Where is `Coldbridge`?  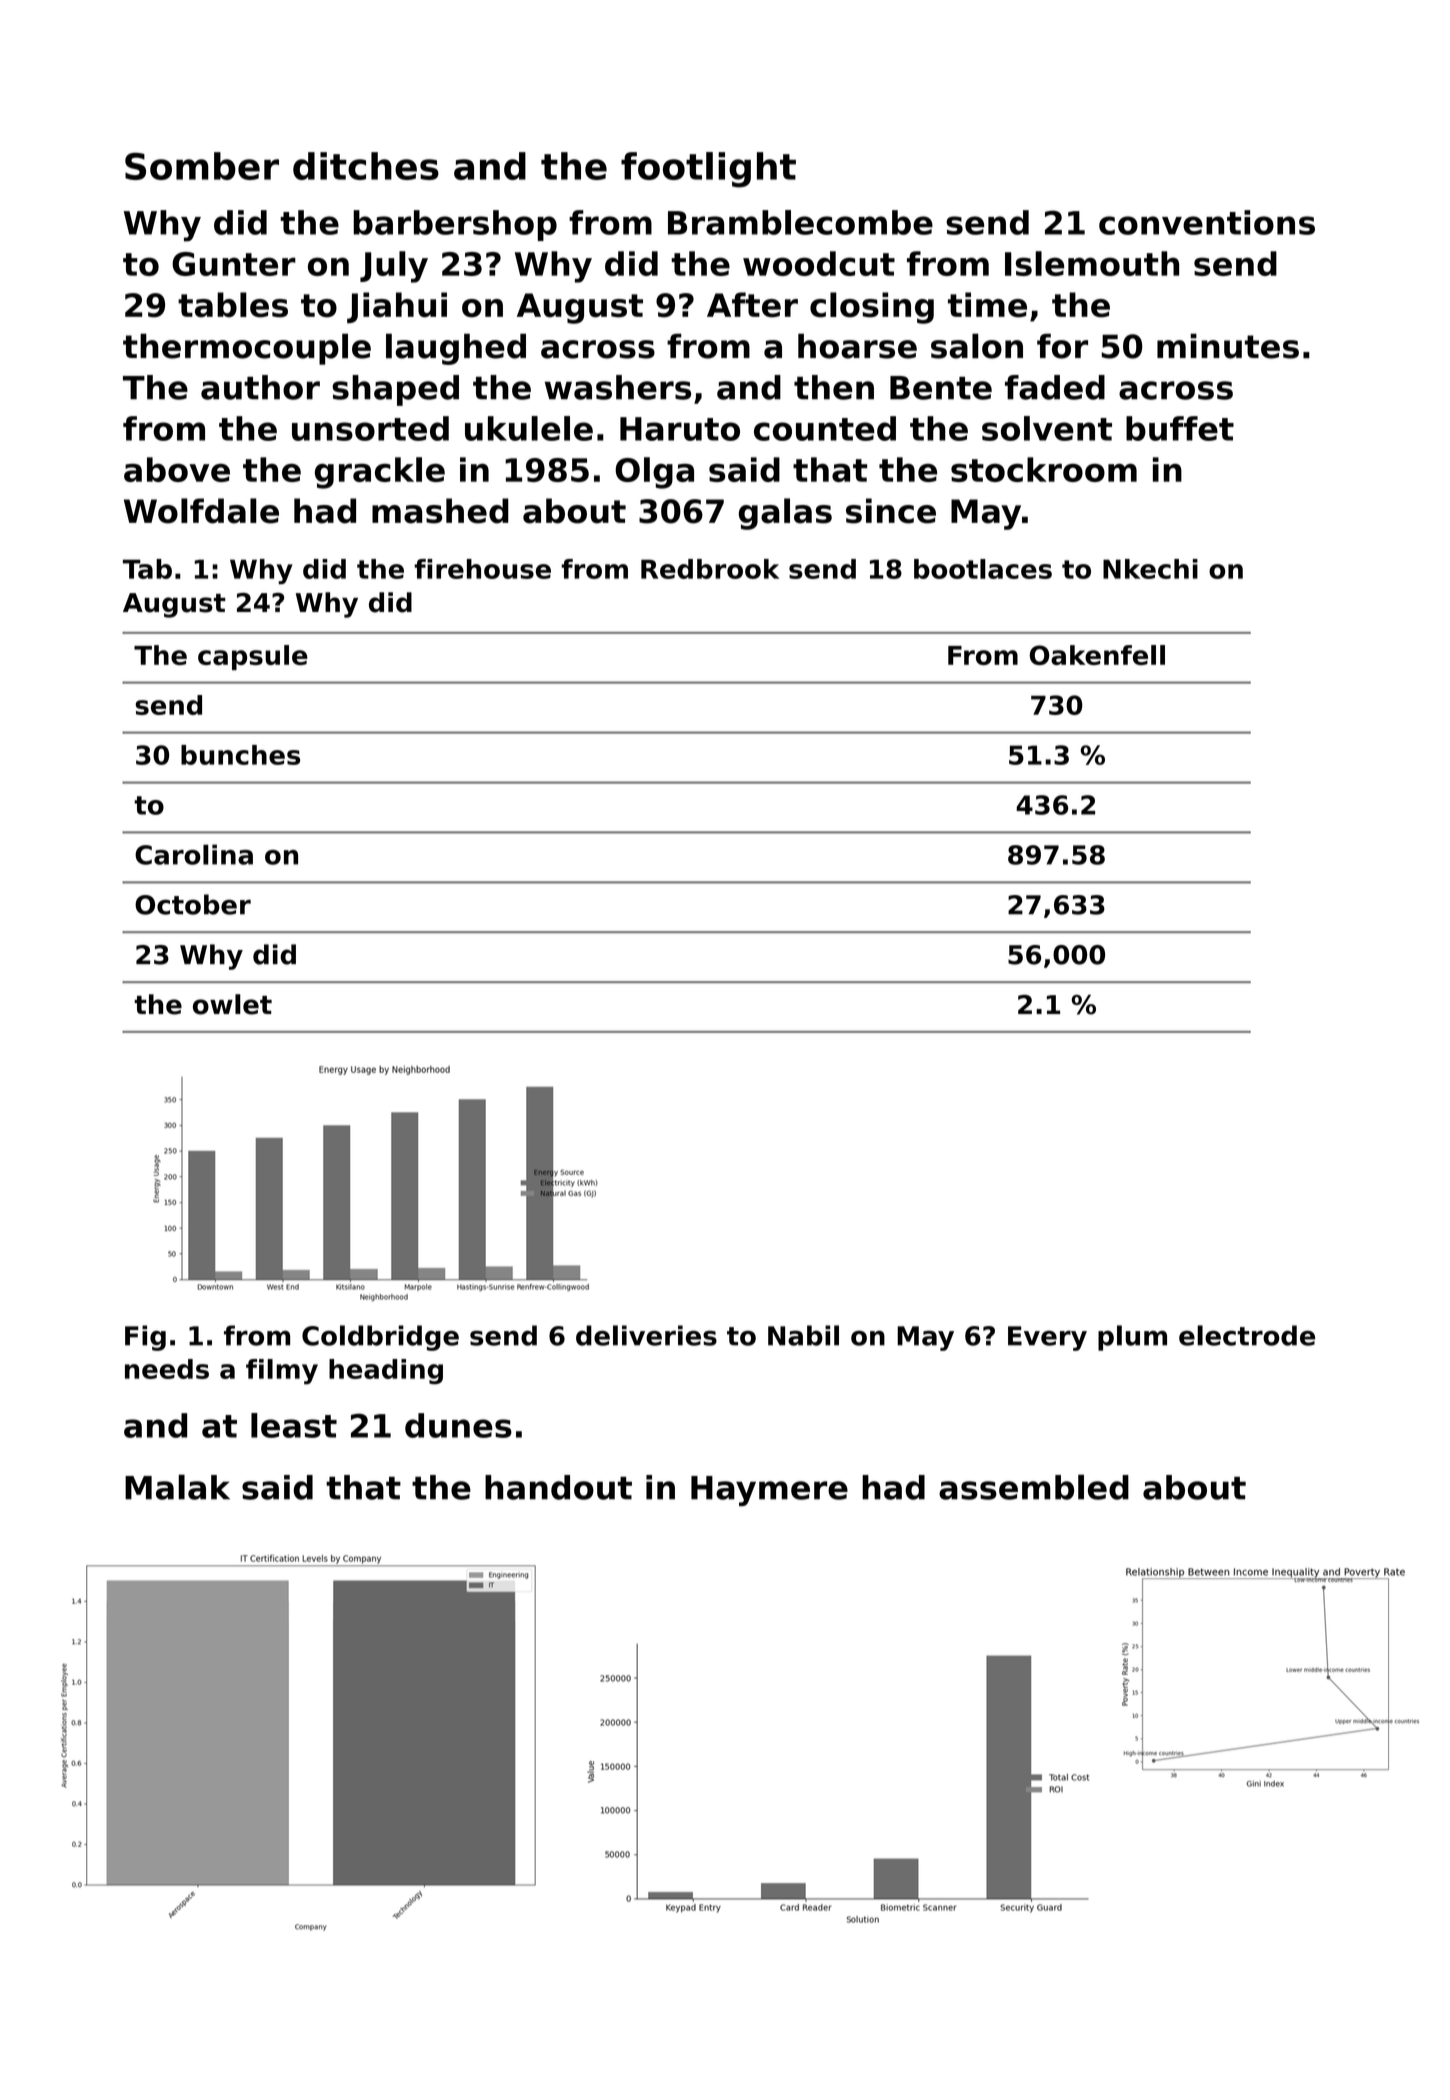
Coldbridge is located at coordinates (380, 1338).
